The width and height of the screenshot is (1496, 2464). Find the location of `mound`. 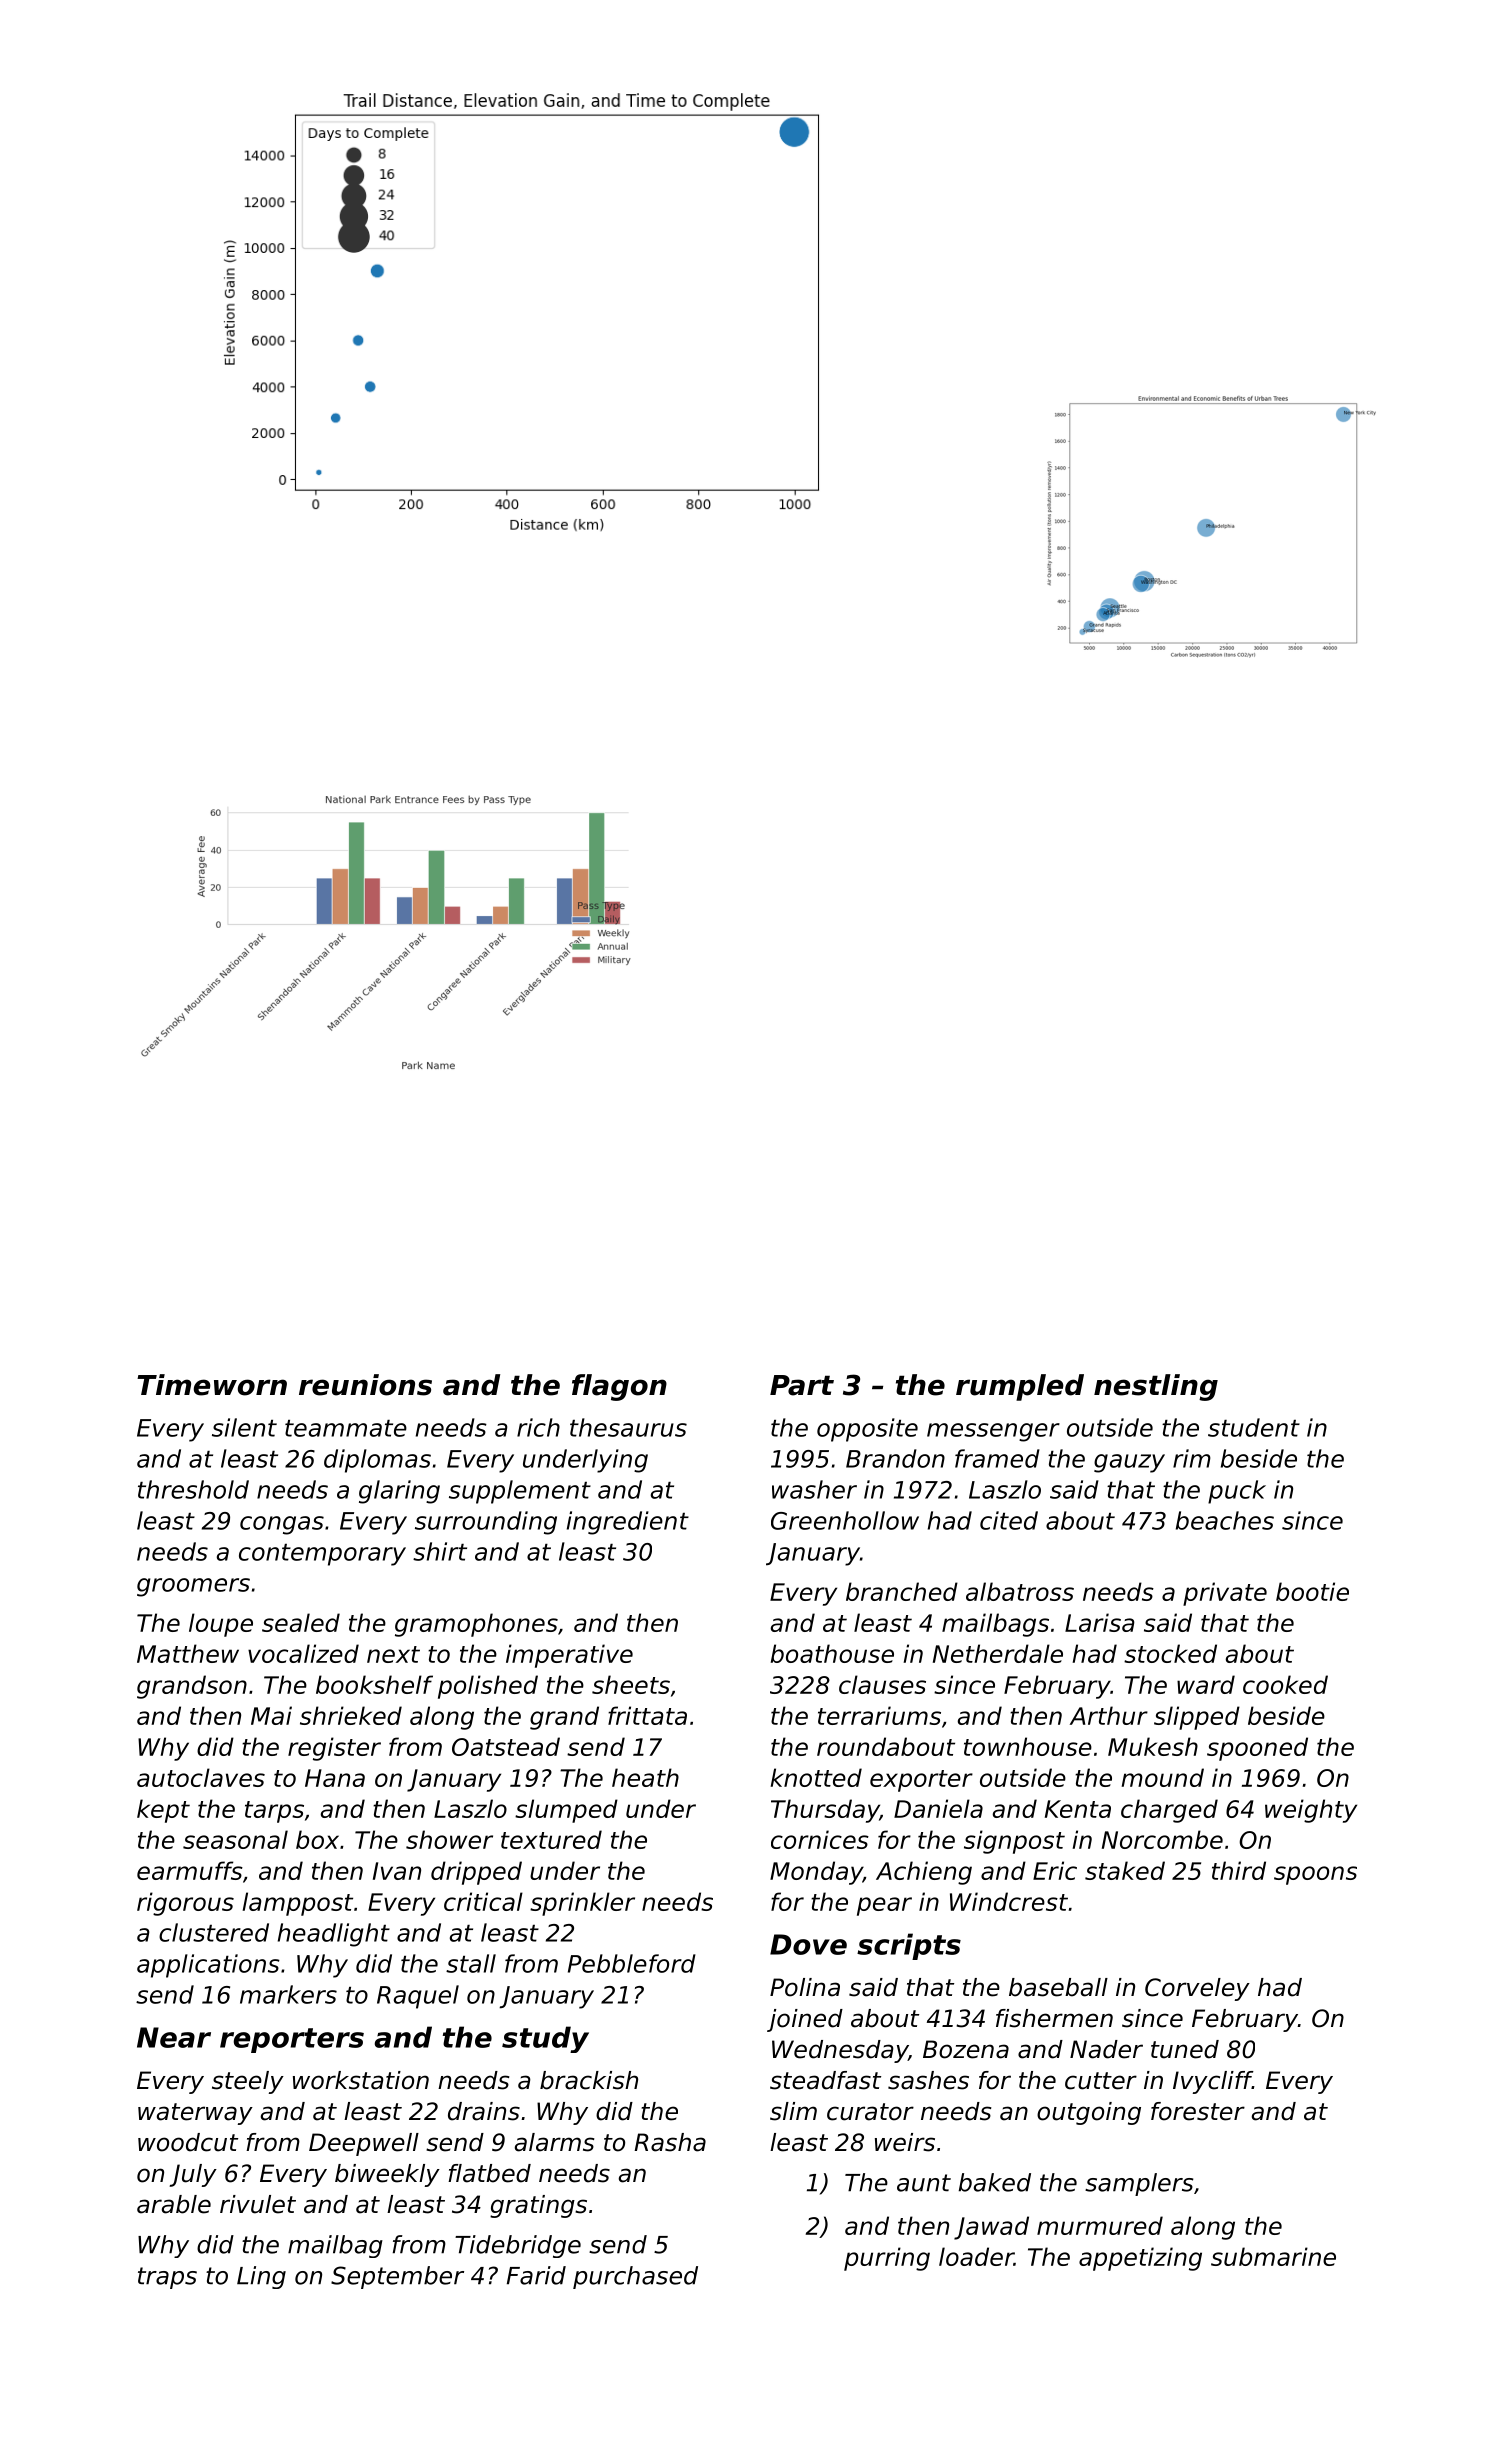

mound is located at coordinates (1162, 1777).
